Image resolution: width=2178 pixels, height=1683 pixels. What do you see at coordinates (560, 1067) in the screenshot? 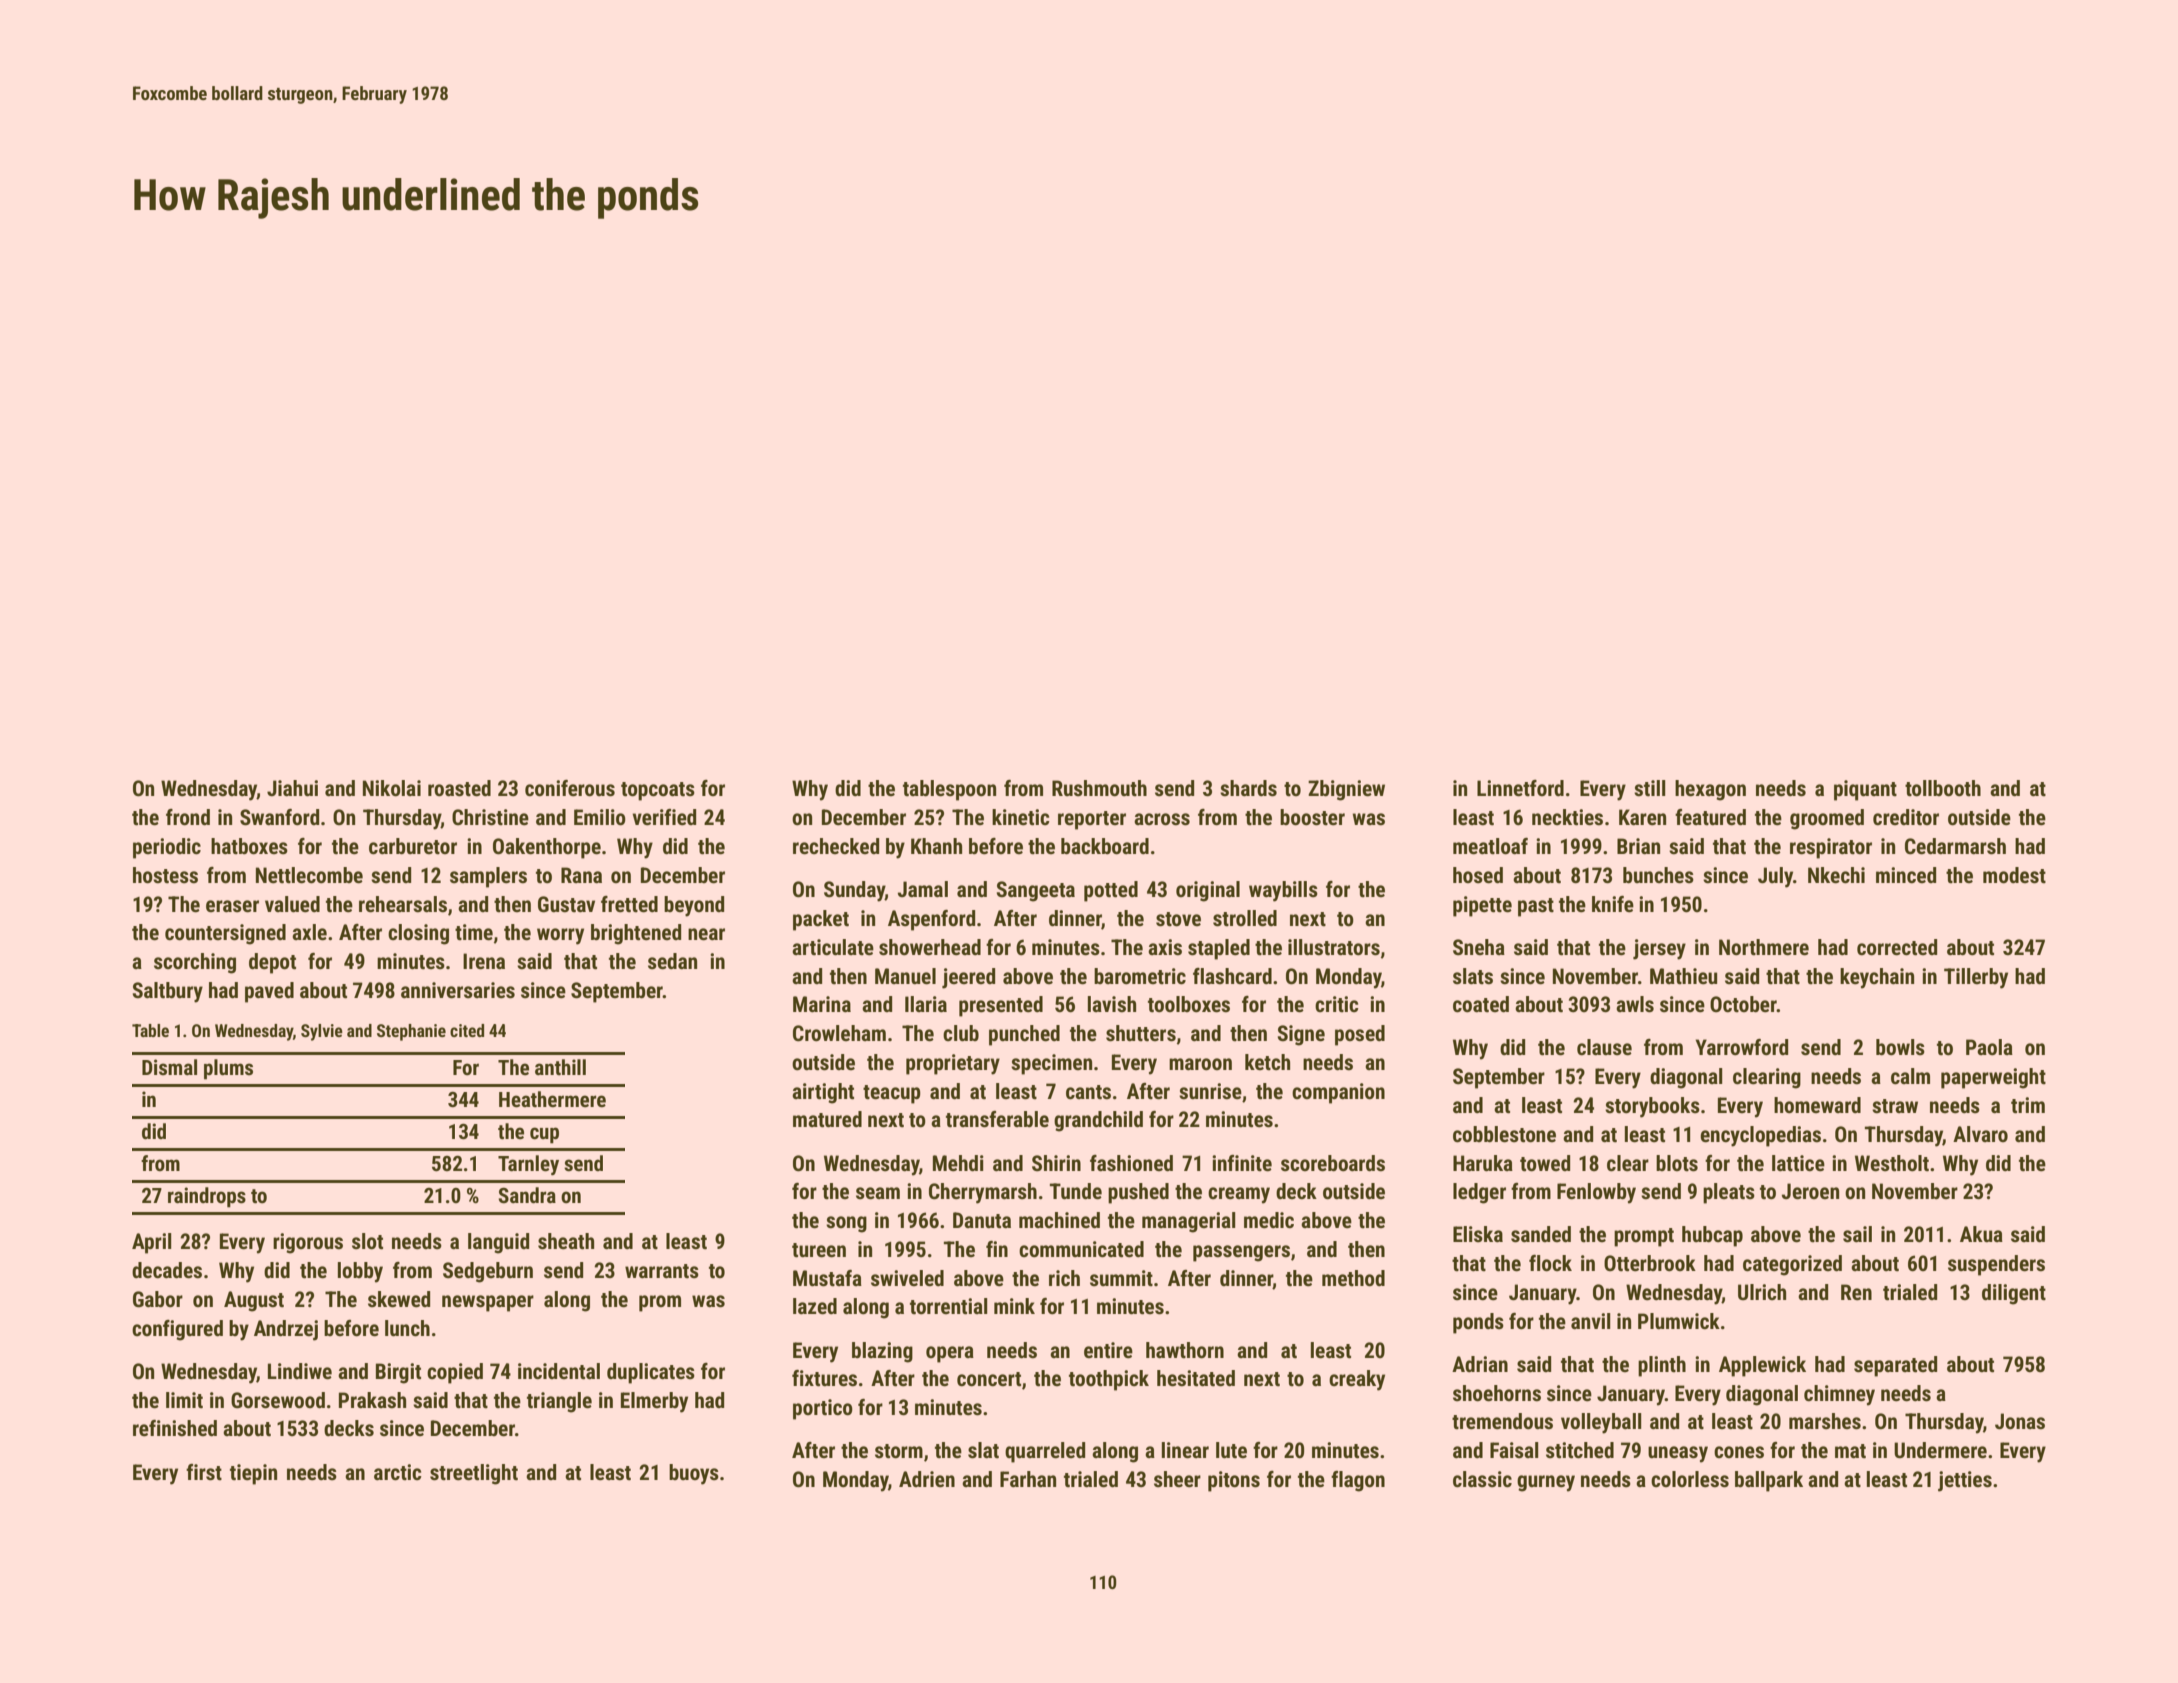
I see `anthill` at bounding box center [560, 1067].
